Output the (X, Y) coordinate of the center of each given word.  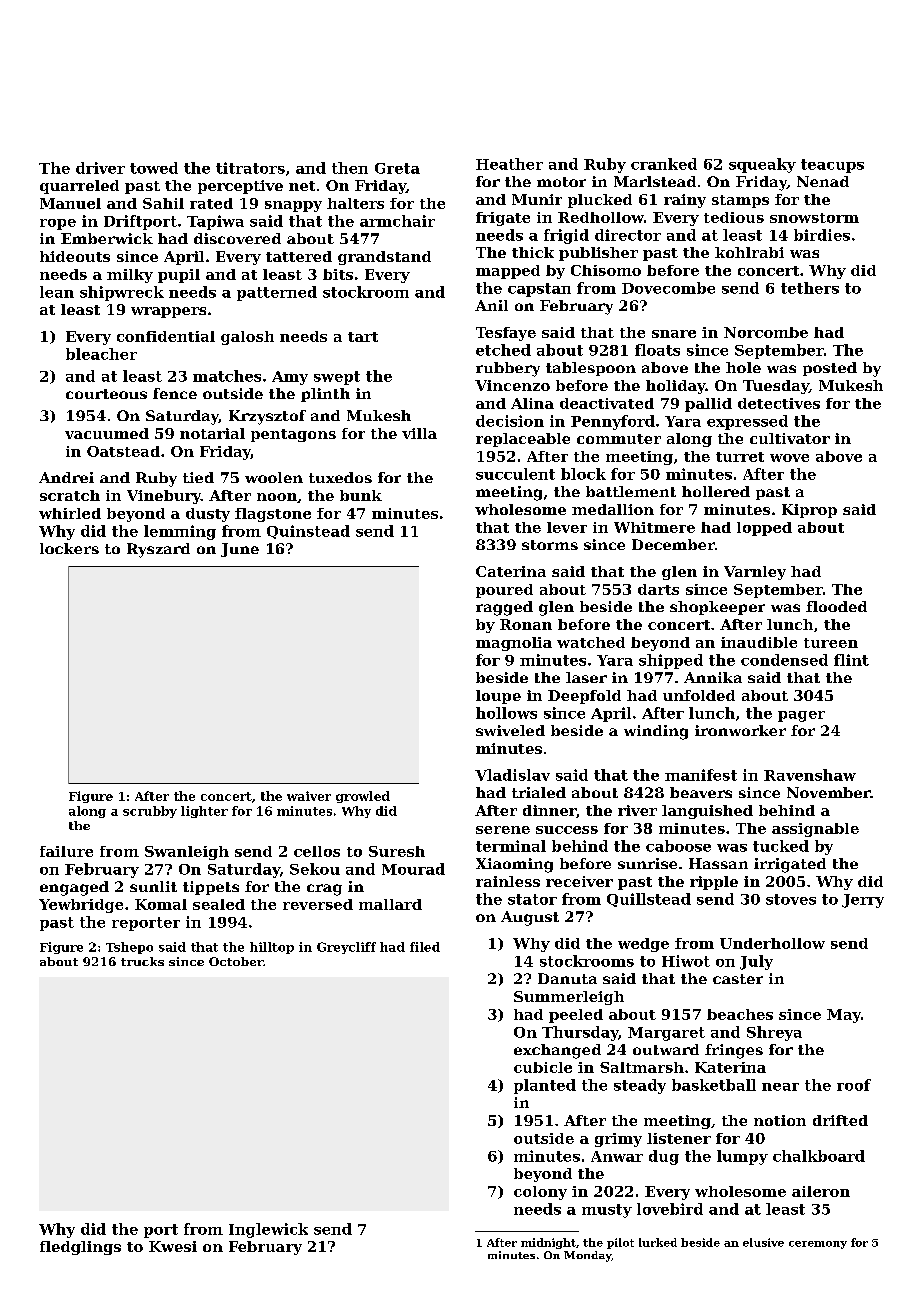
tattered (299, 256)
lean (57, 292)
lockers (69, 548)
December (673, 544)
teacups (832, 166)
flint (851, 660)
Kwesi (173, 1246)
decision (510, 421)
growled (363, 797)
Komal (161, 904)
